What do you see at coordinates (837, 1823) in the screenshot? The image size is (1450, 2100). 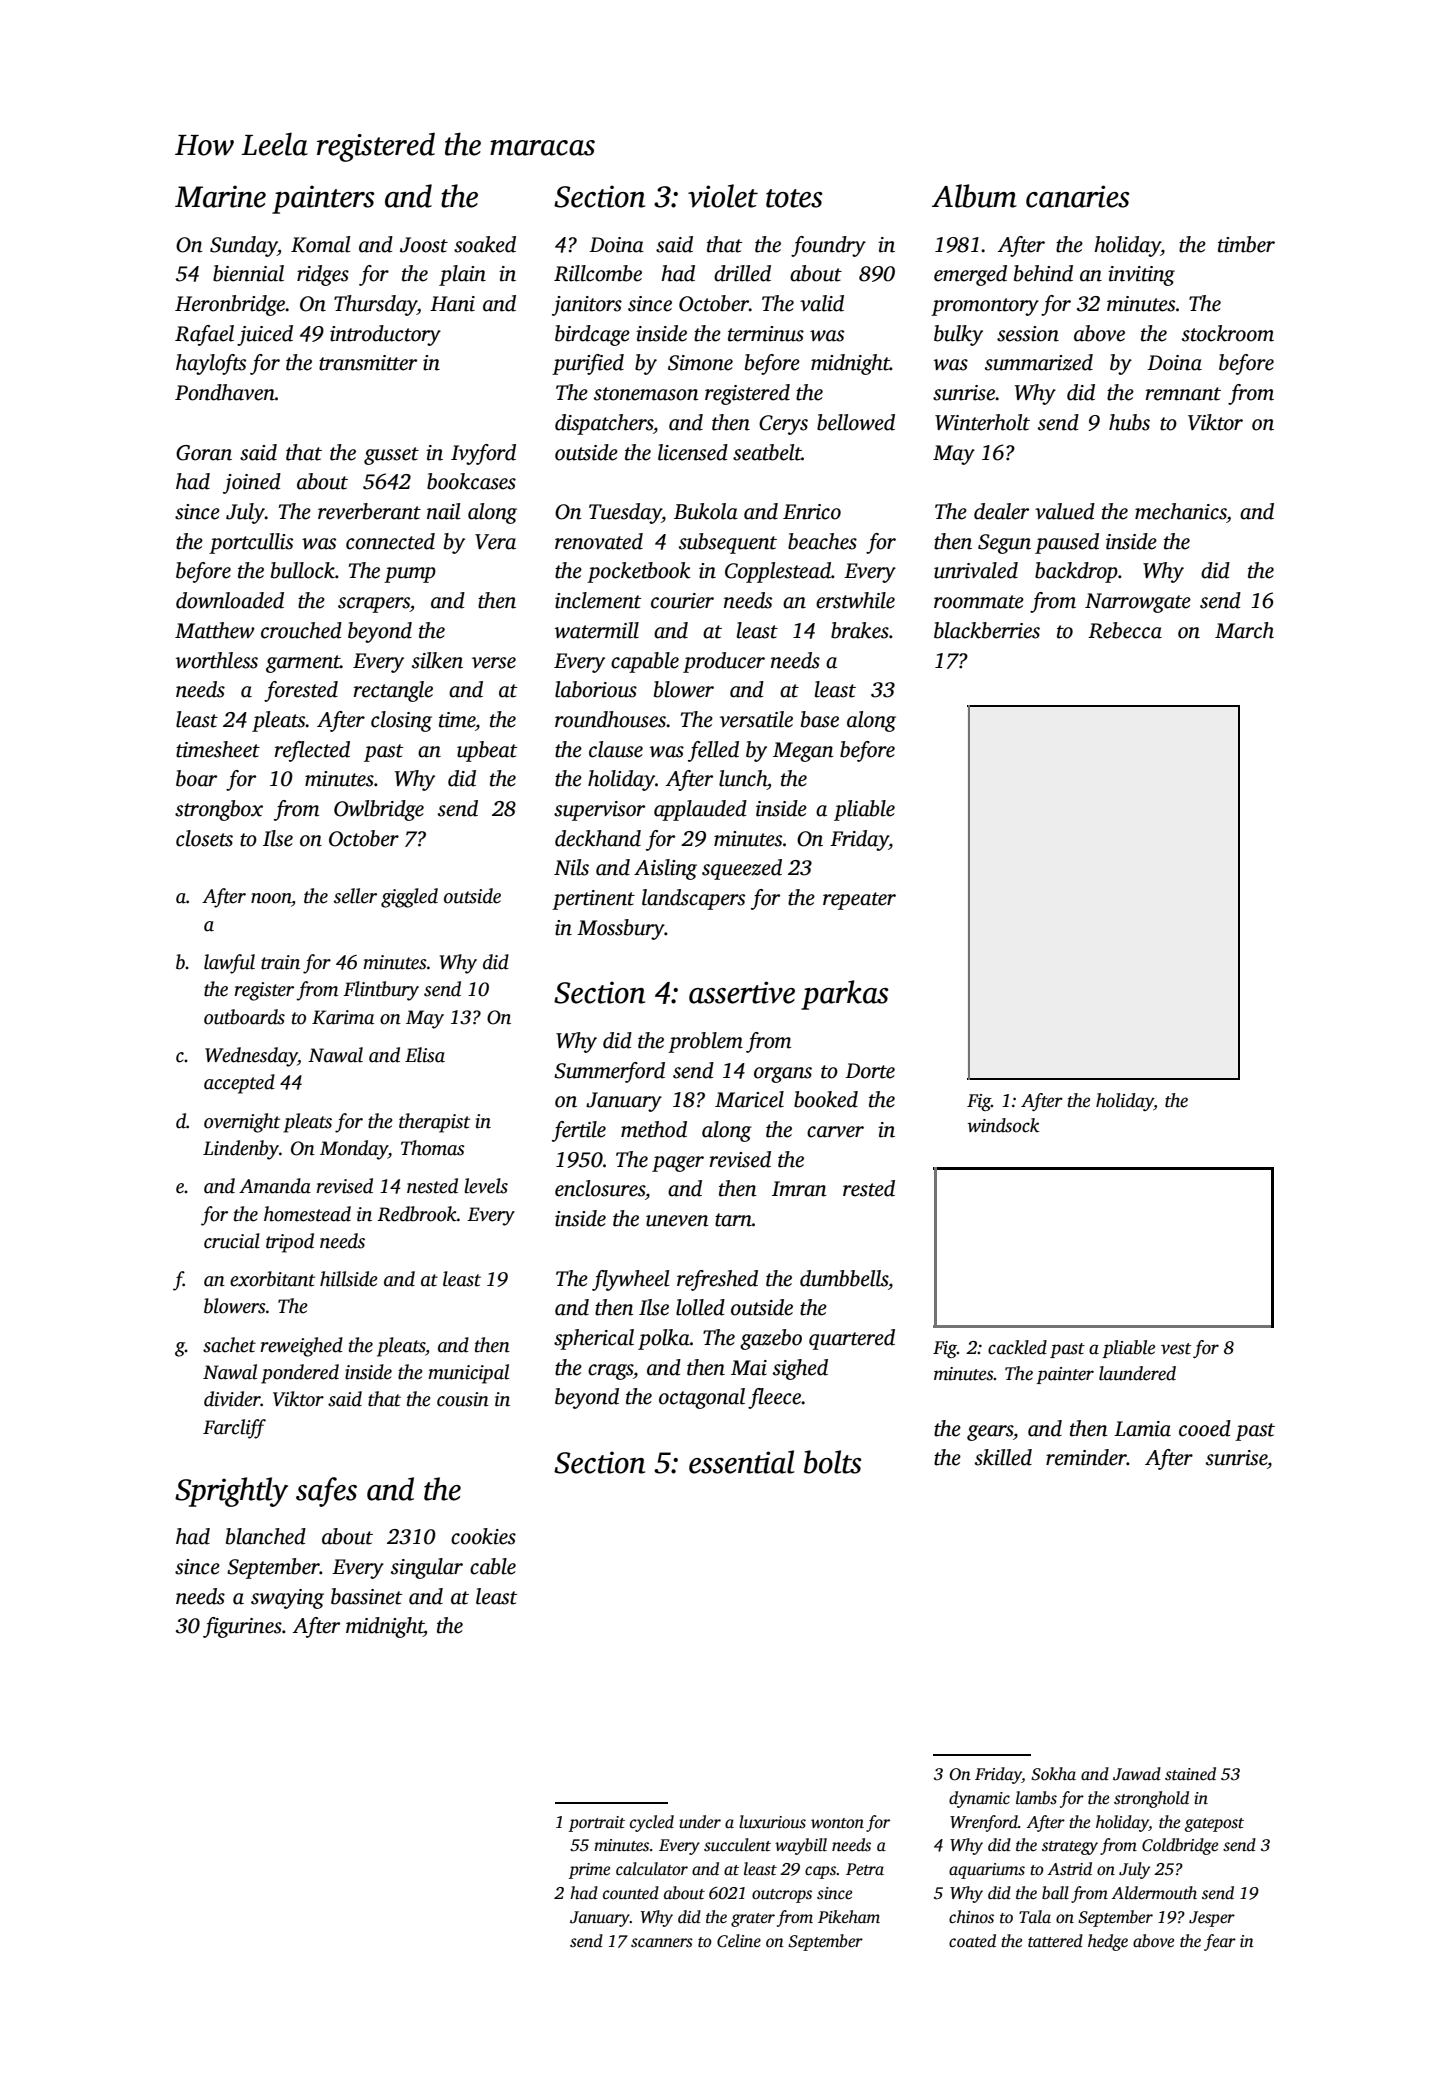 I see `wonton` at bounding box center [837, 1823].
